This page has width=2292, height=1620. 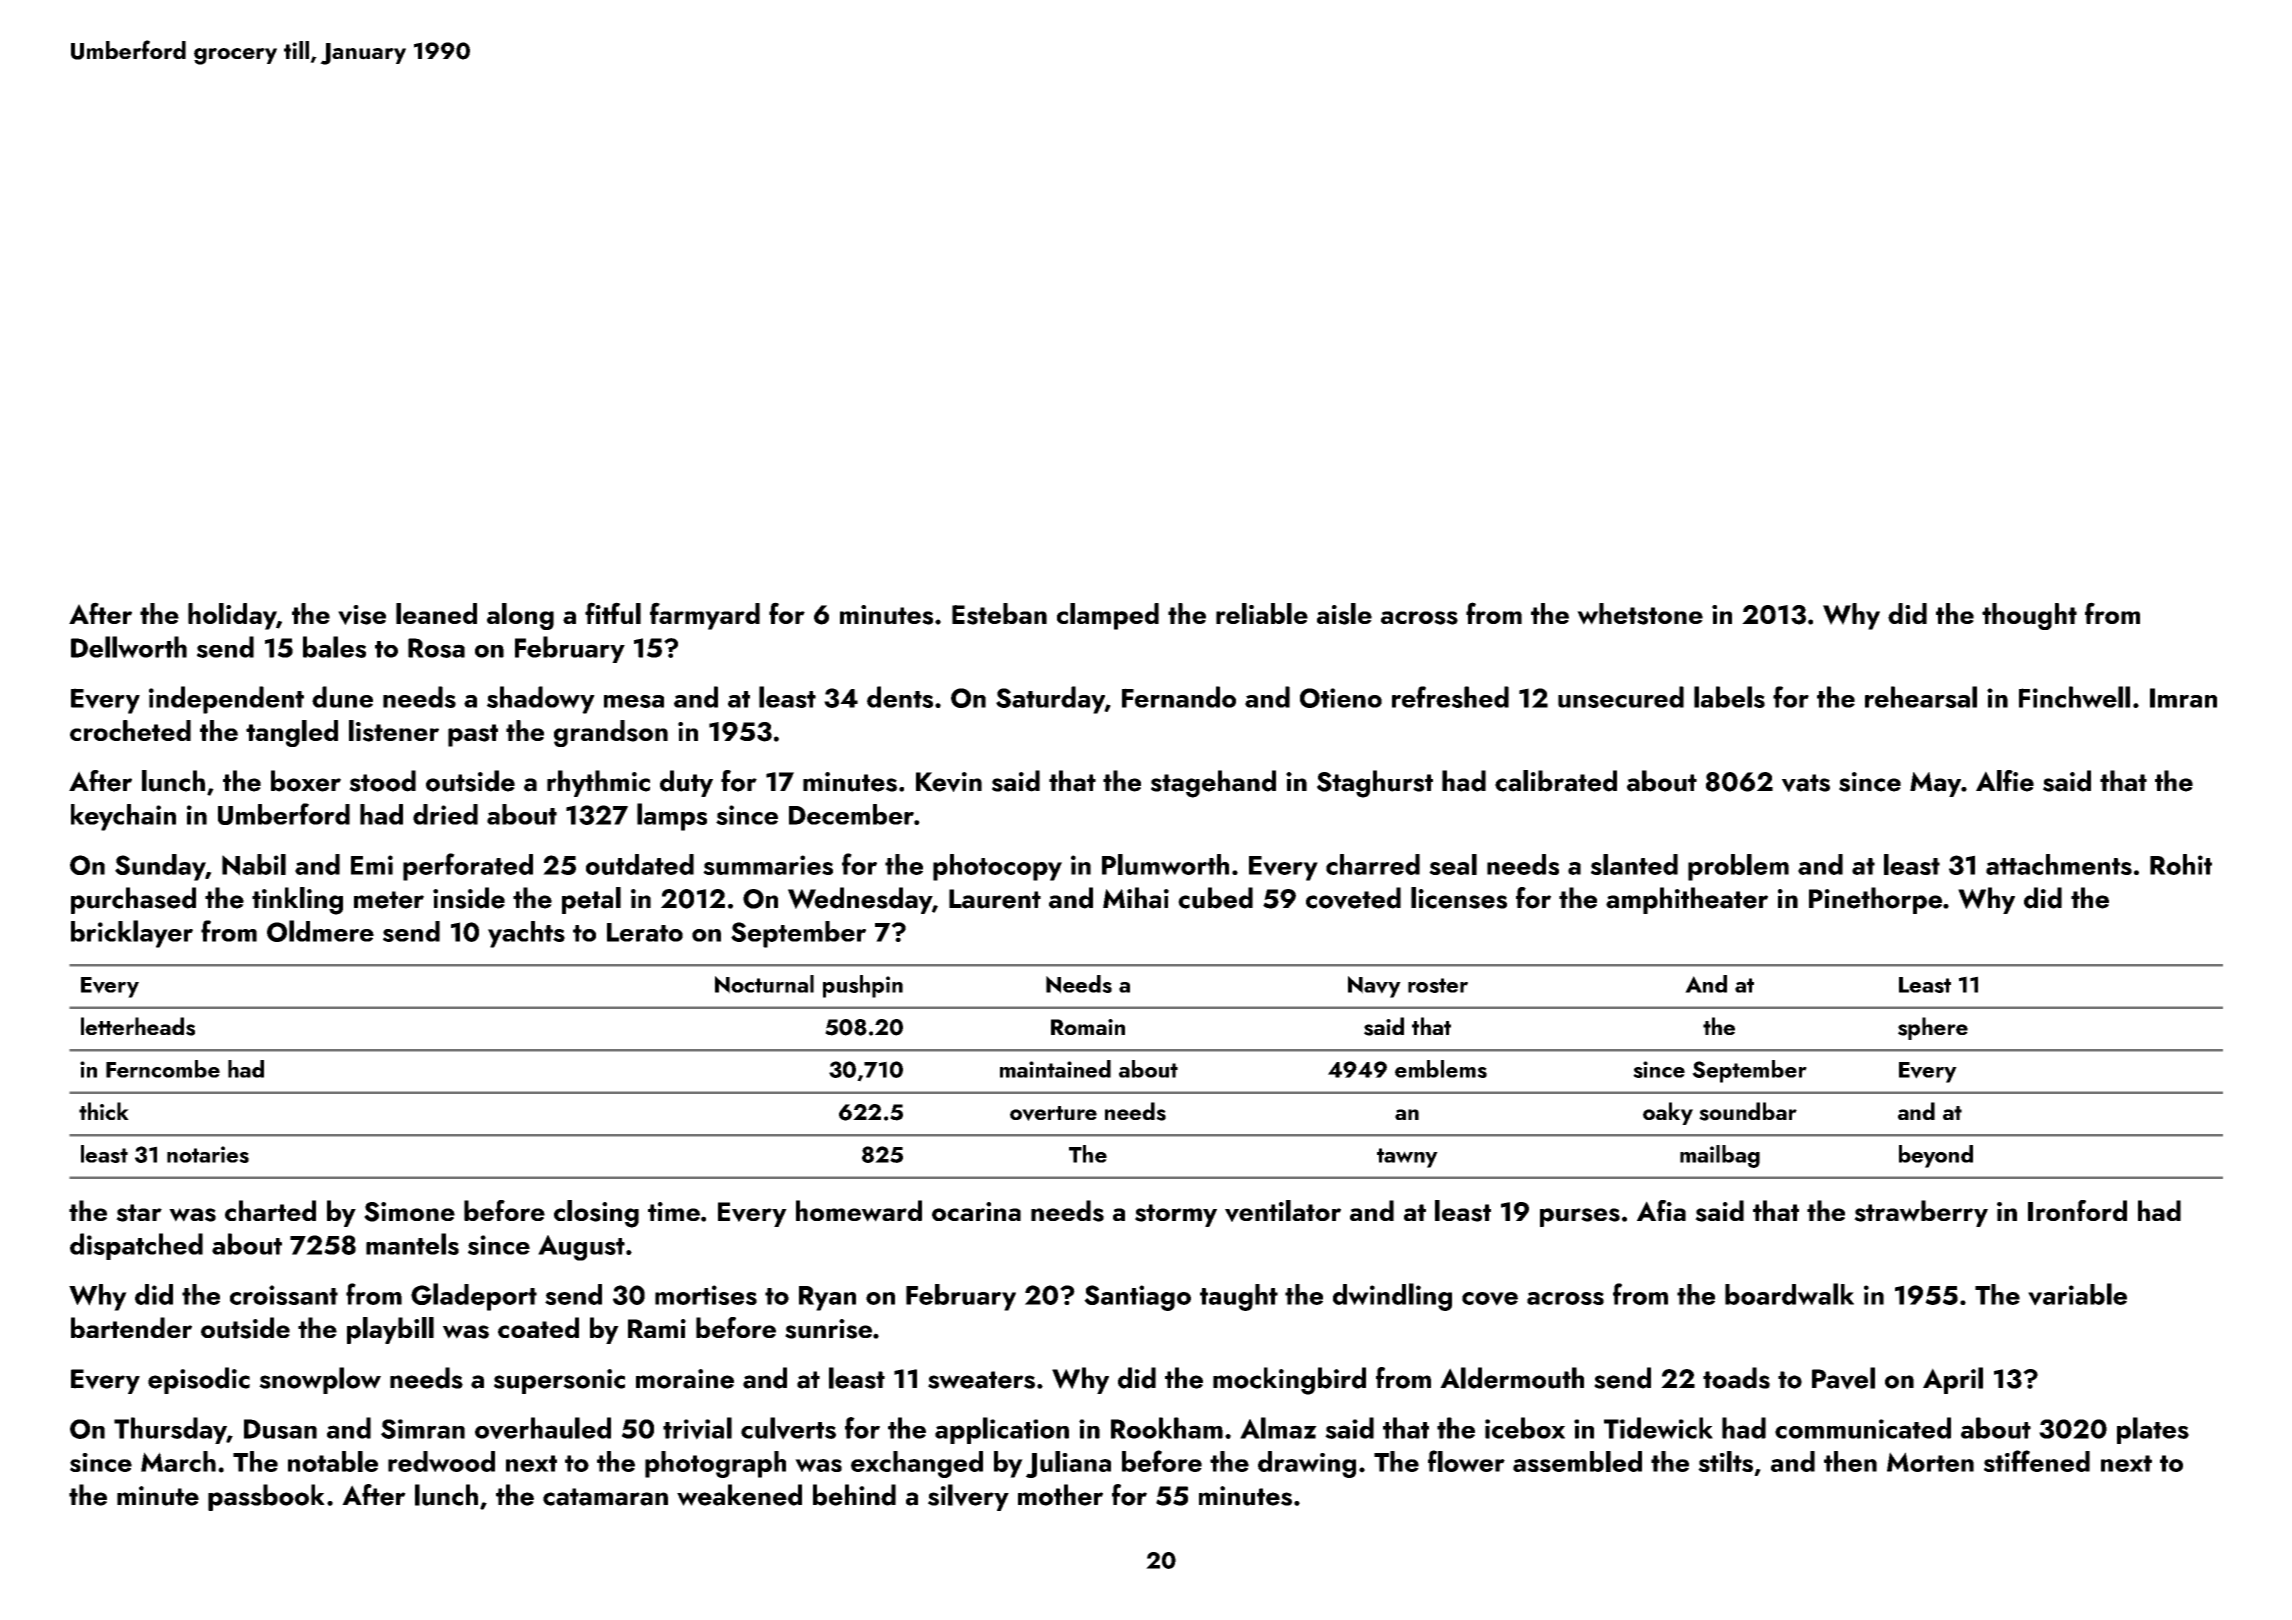 I want to click on passbook, so click(x=266, y=1497).
